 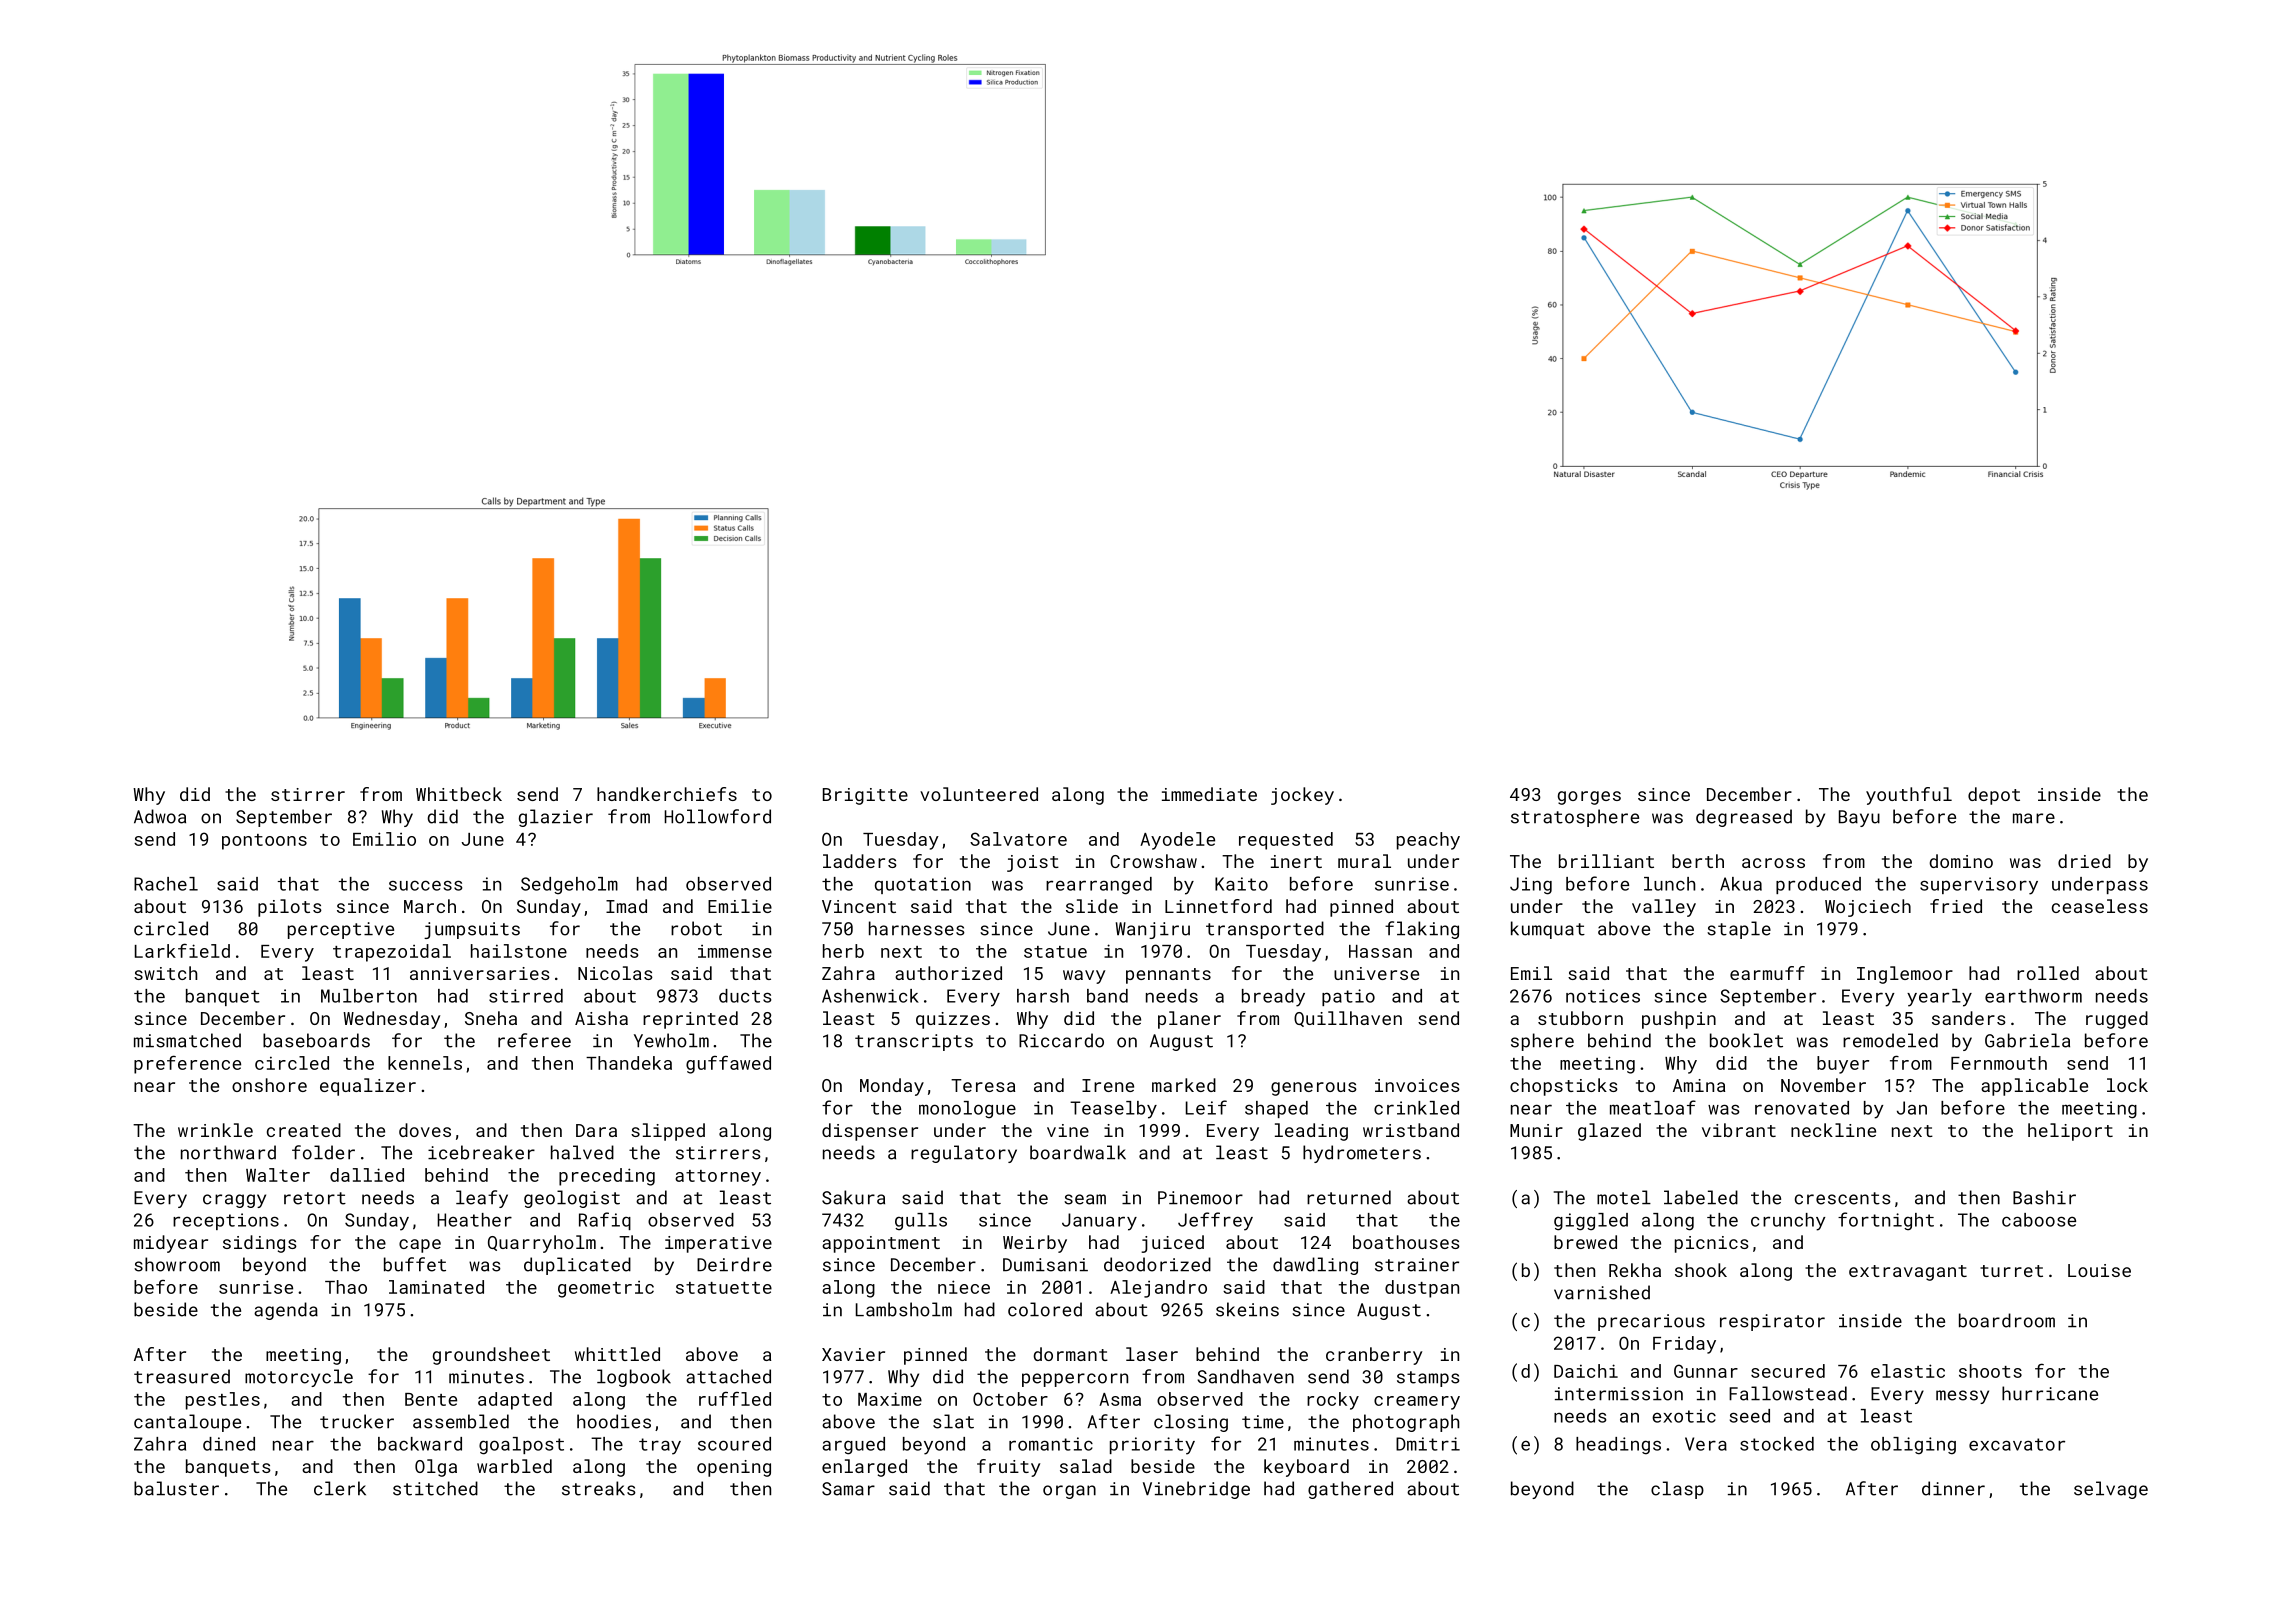 What do you see at coordinates (1069, 1492) in the screenshot?
I see `organ` at bounding box center [1069, 1492].
